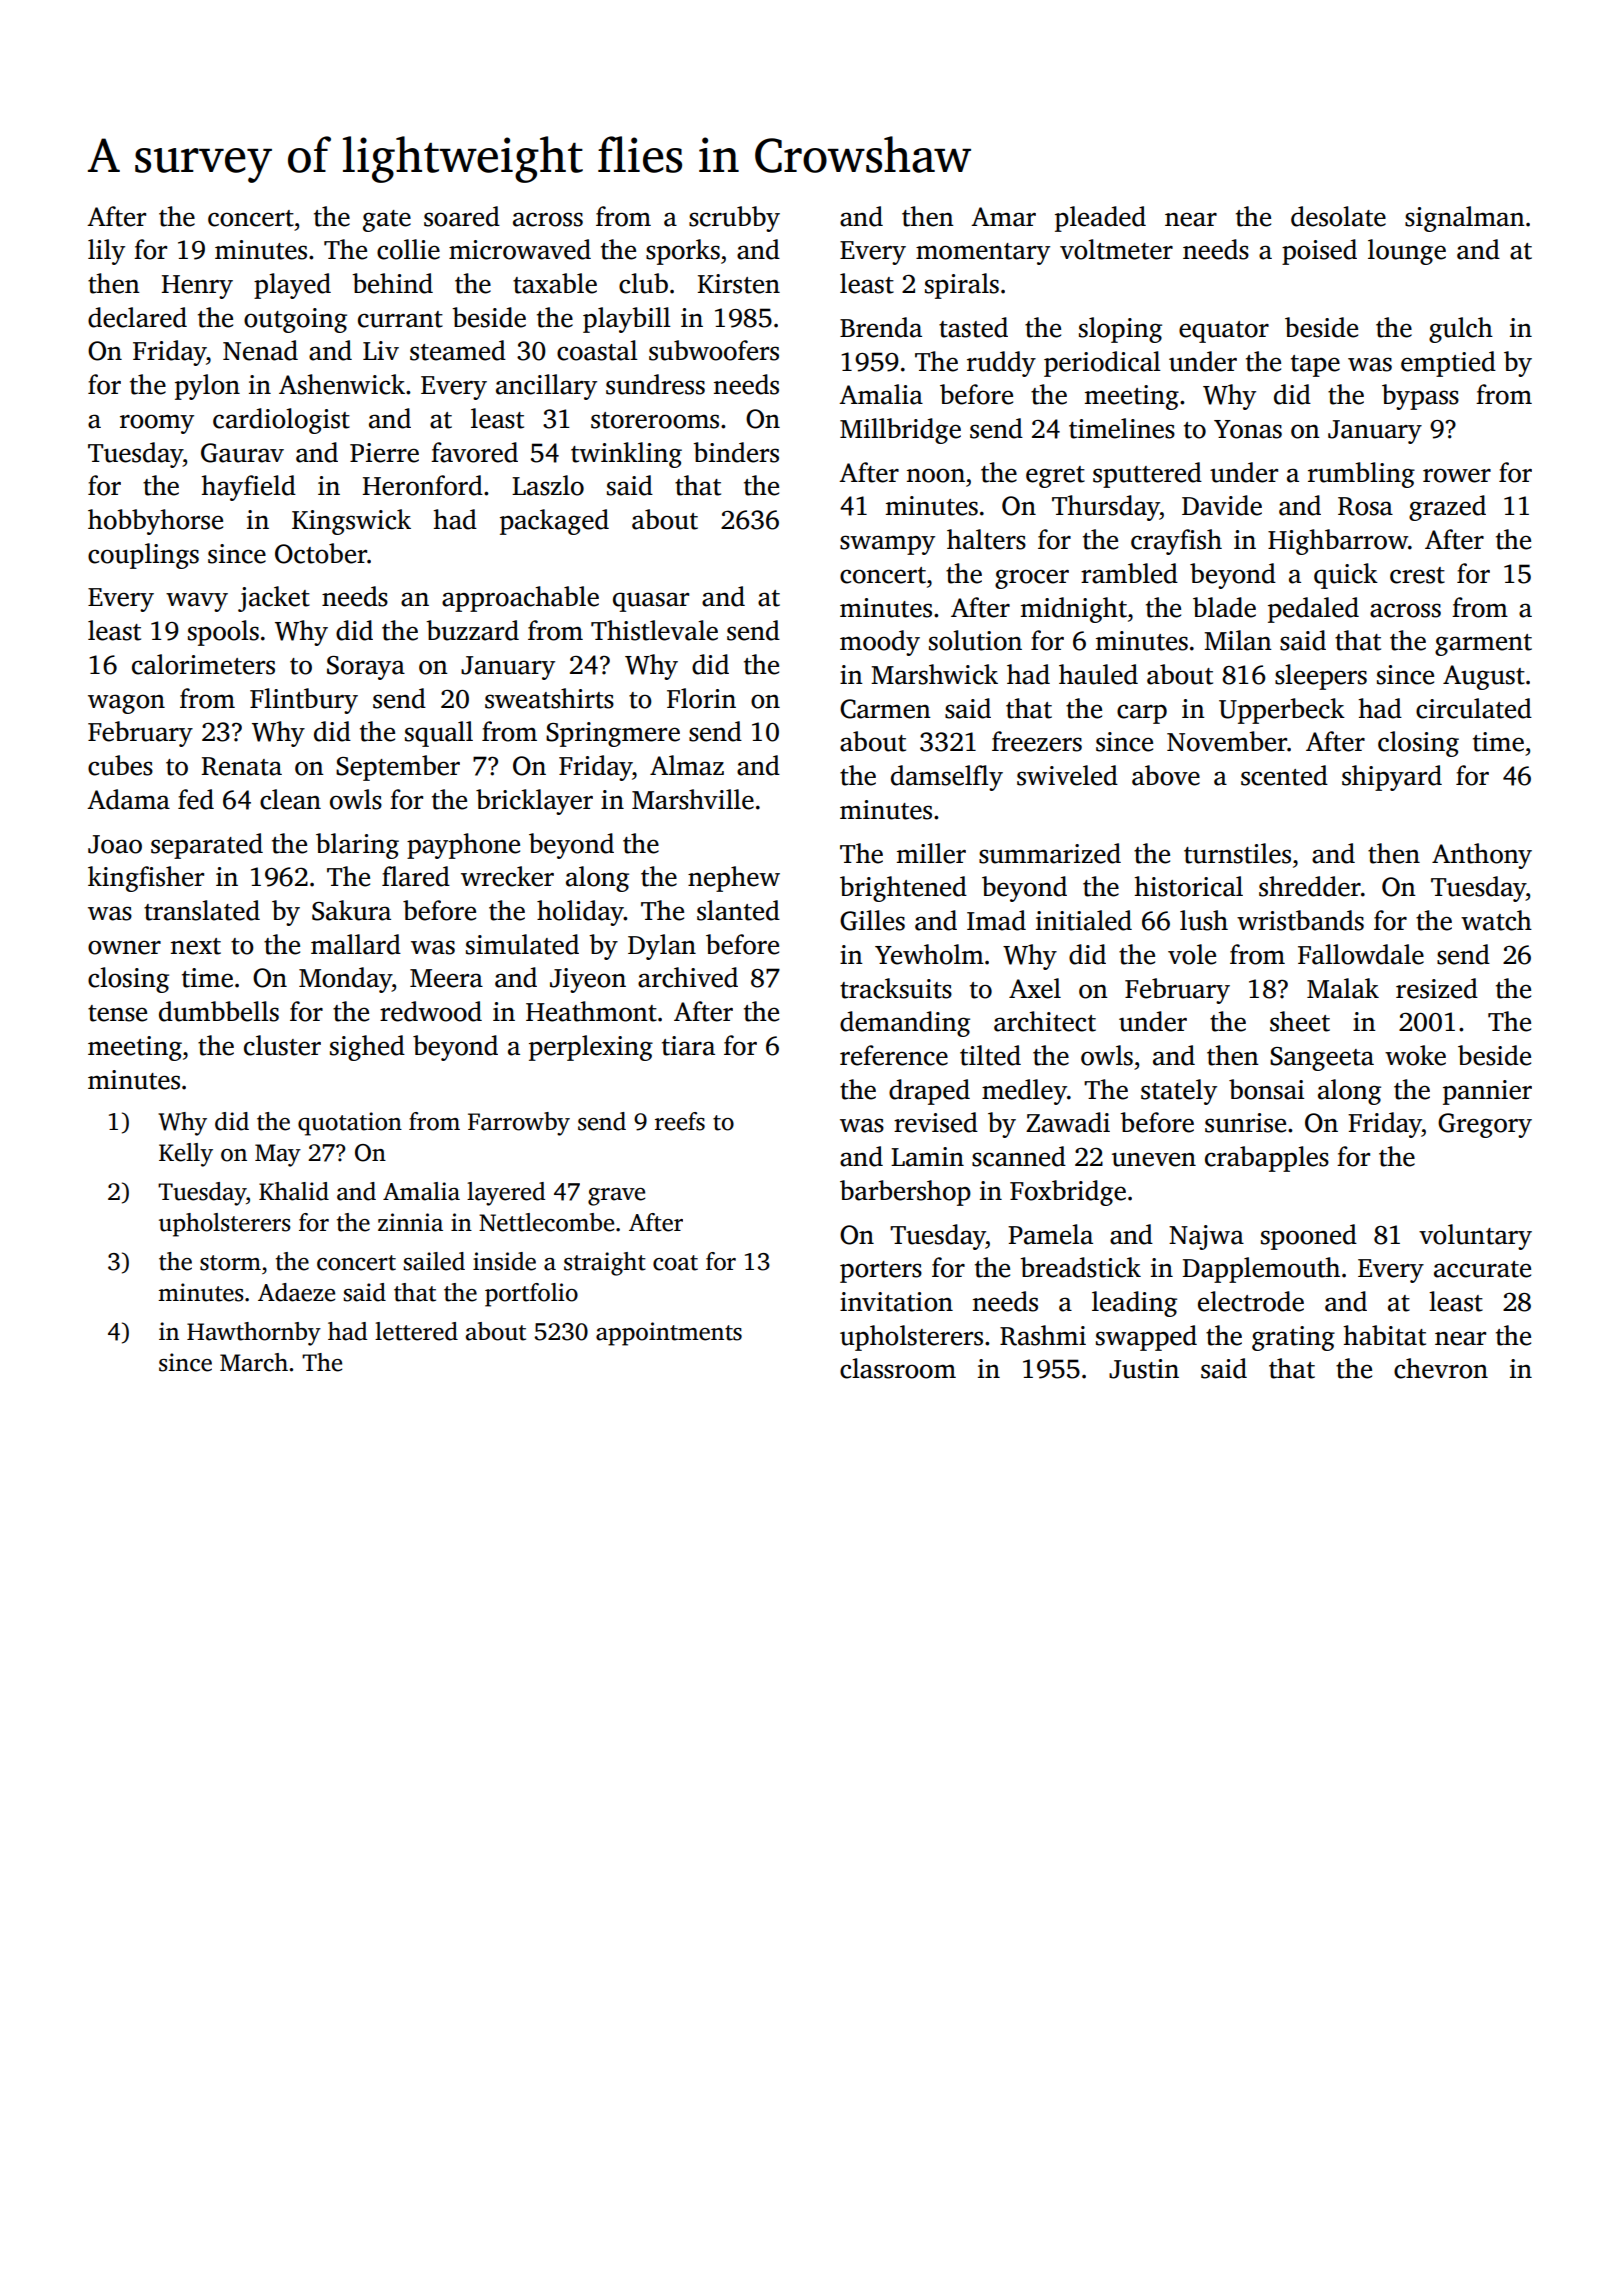  What do you see at coordinates (1309, 1237) in the page?
I see `spooned` at bounding box center [1309, 1237].
